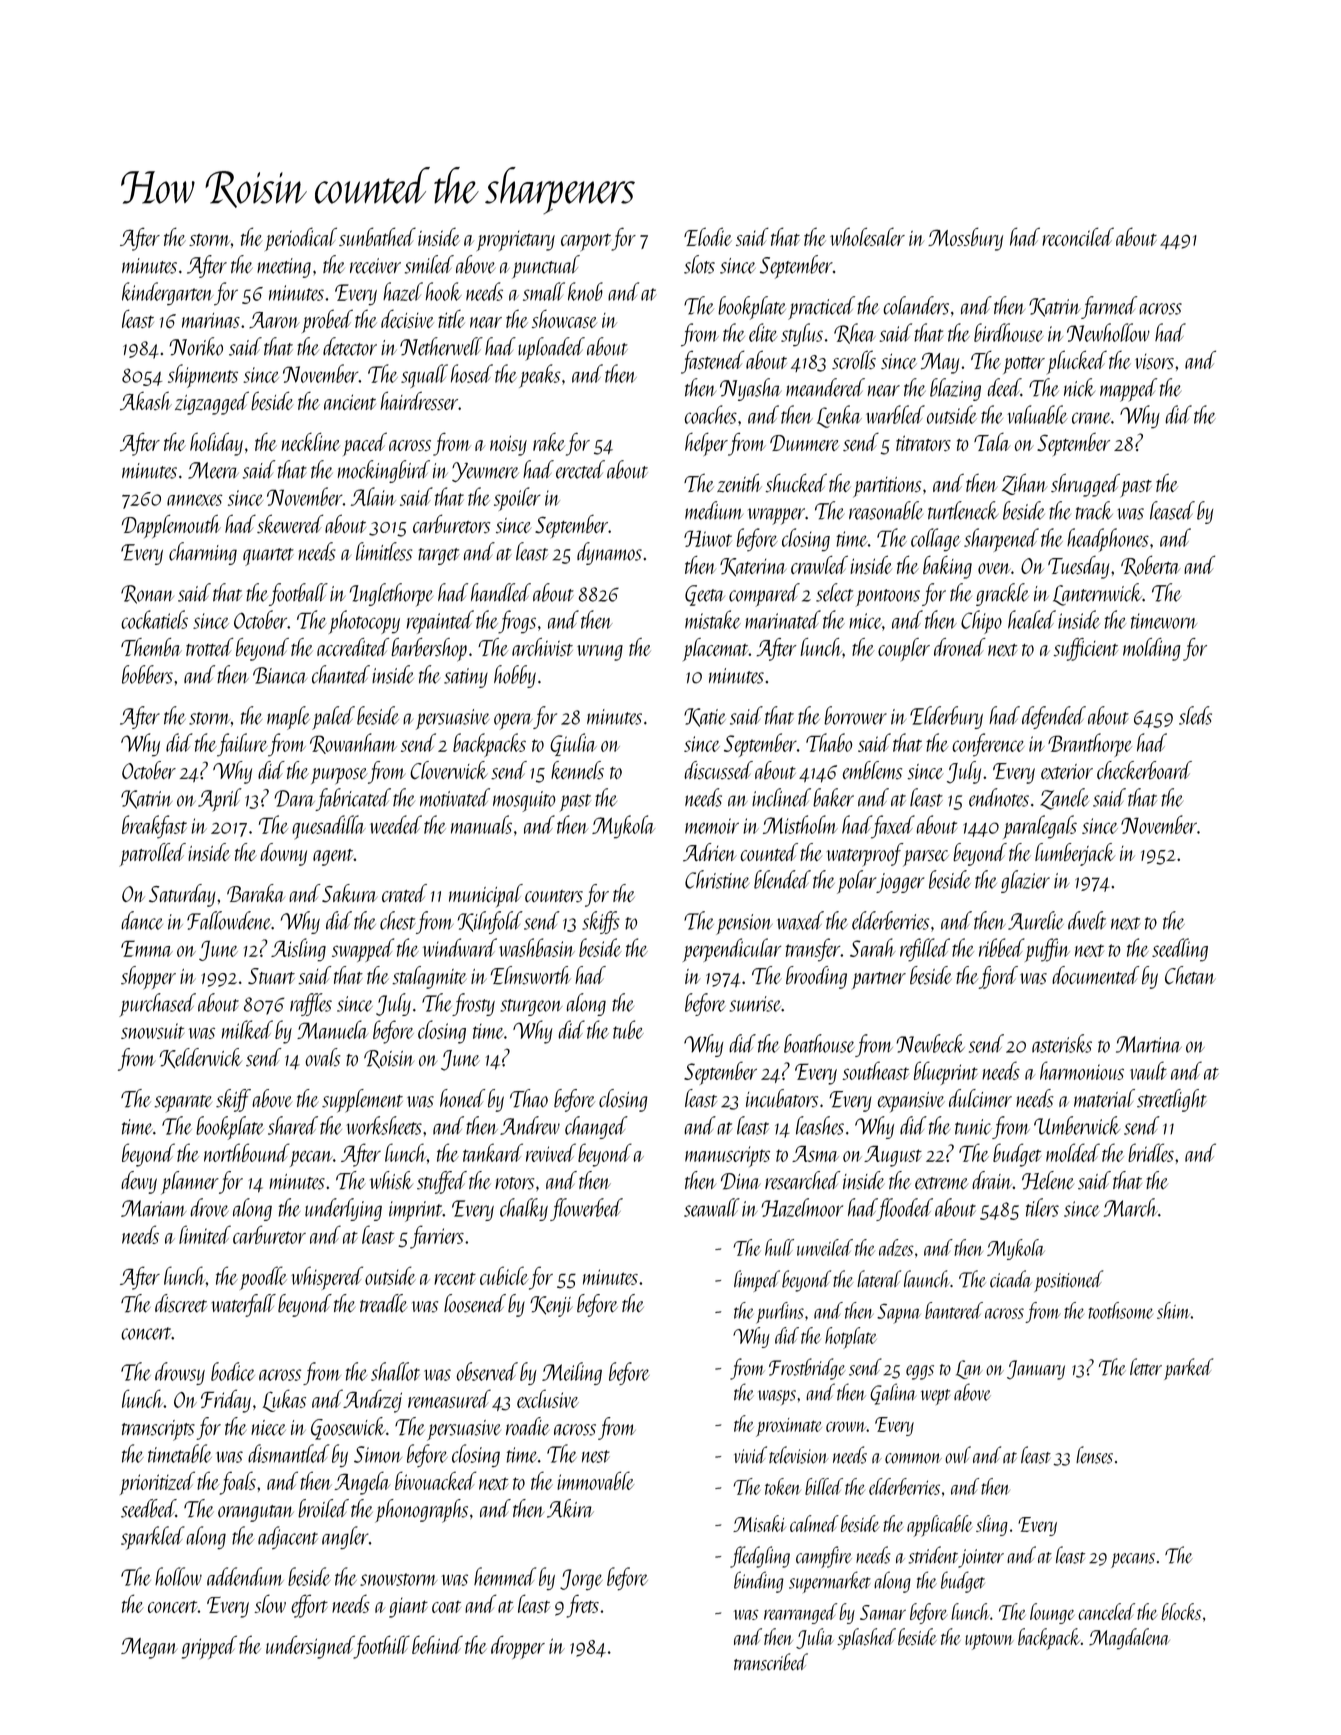 Image resolution: width=1341 pixels, height=1735 pixels. What do you see at coordinates (1042, 1207) in the screenshot?
I see `tilers` at bounding box center [1042, 1207].
